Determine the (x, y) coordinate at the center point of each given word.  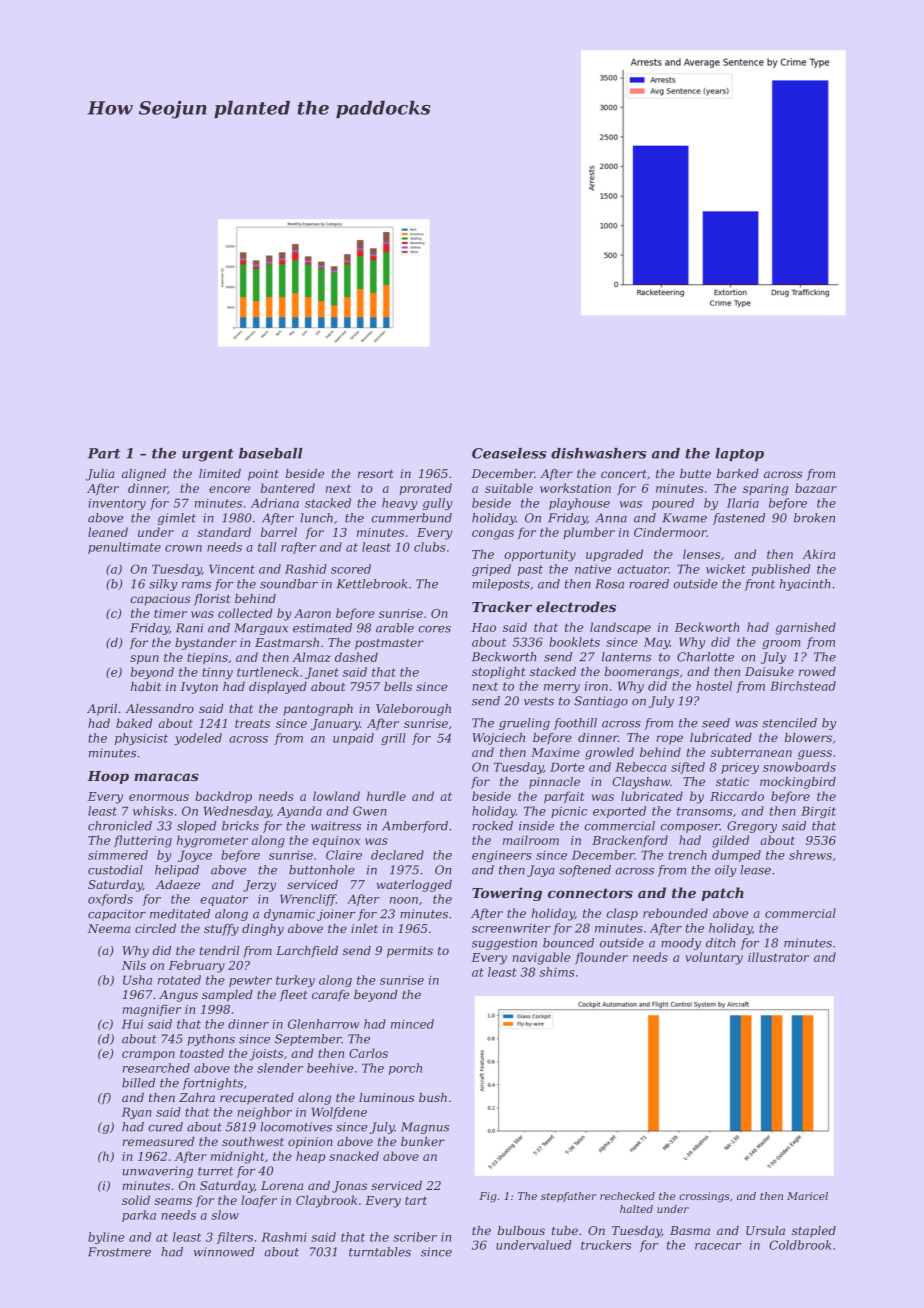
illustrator (778, 957)
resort (376, 474)
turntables (380, 1252)
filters (235, 1238)
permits (410, 952)
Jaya (541, 871)
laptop (739, 454)
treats (252, 723)
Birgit (818, 812)
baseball (271, 453)
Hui (132, 1024)
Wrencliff (308, 900)
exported (619, 812)
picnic (569, 812)
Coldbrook (800, 1245)
